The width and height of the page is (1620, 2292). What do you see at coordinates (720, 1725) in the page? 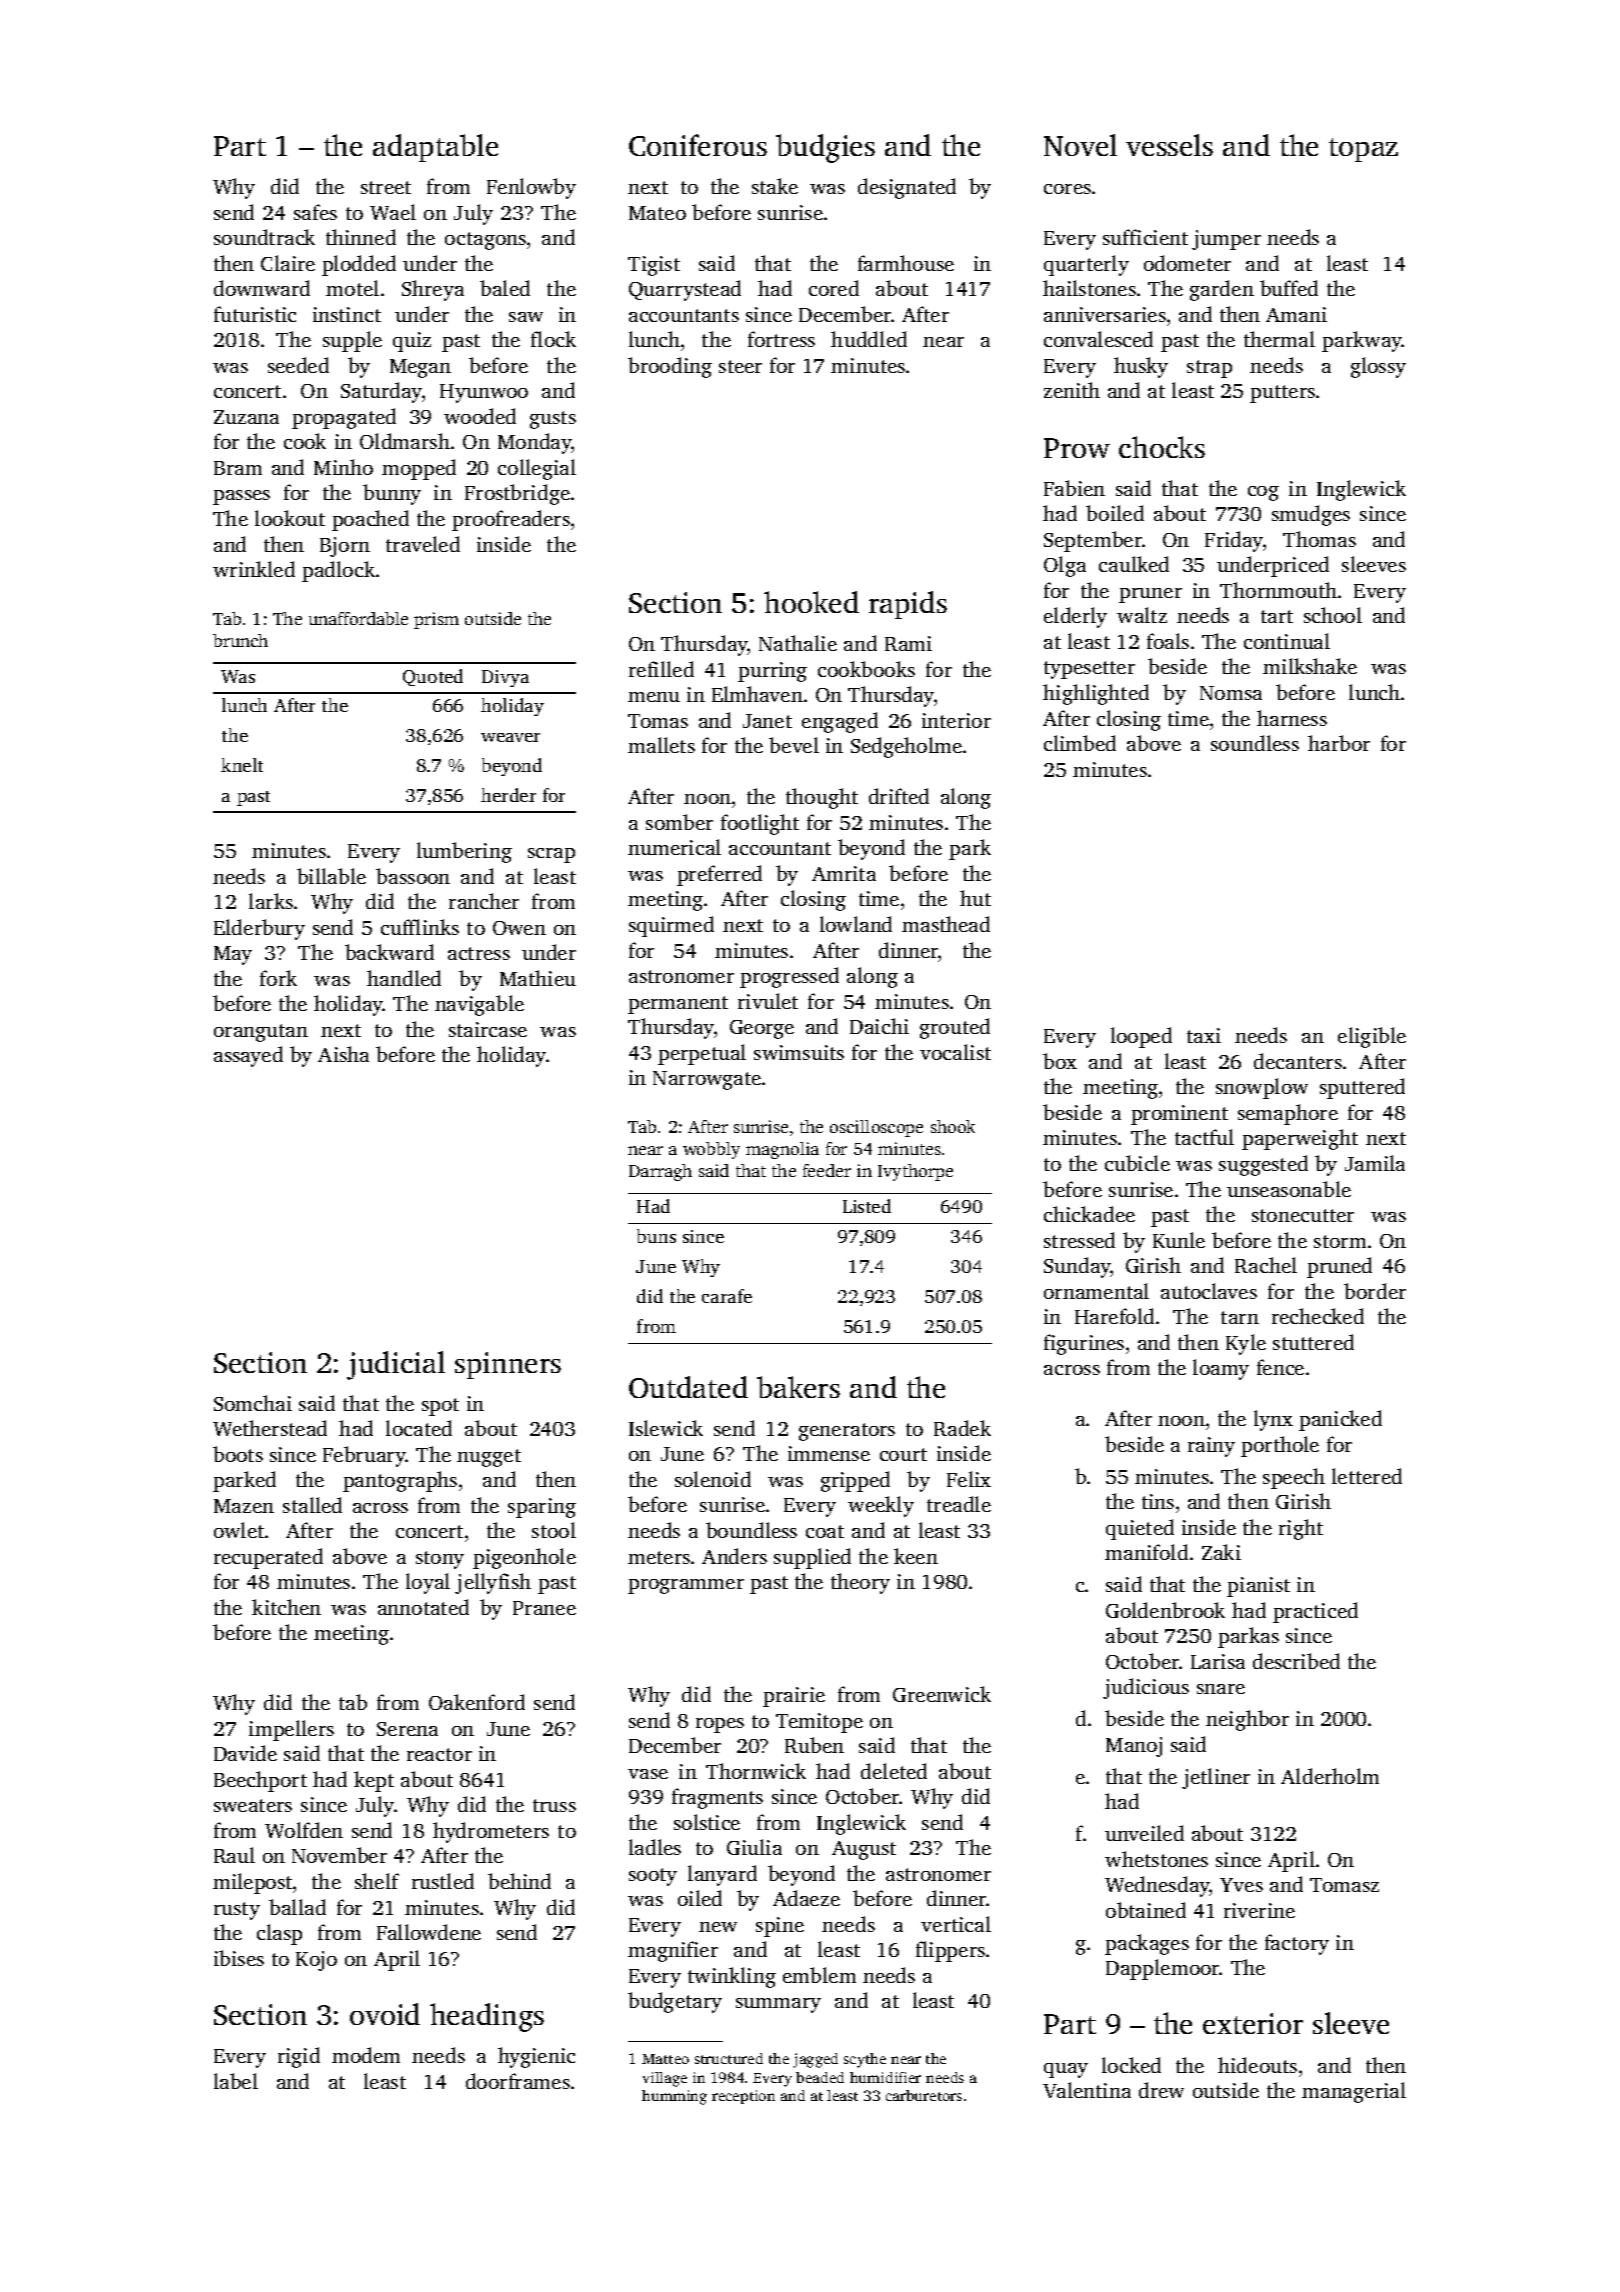
I see `ropes` at bounding box center [720, 1725].
